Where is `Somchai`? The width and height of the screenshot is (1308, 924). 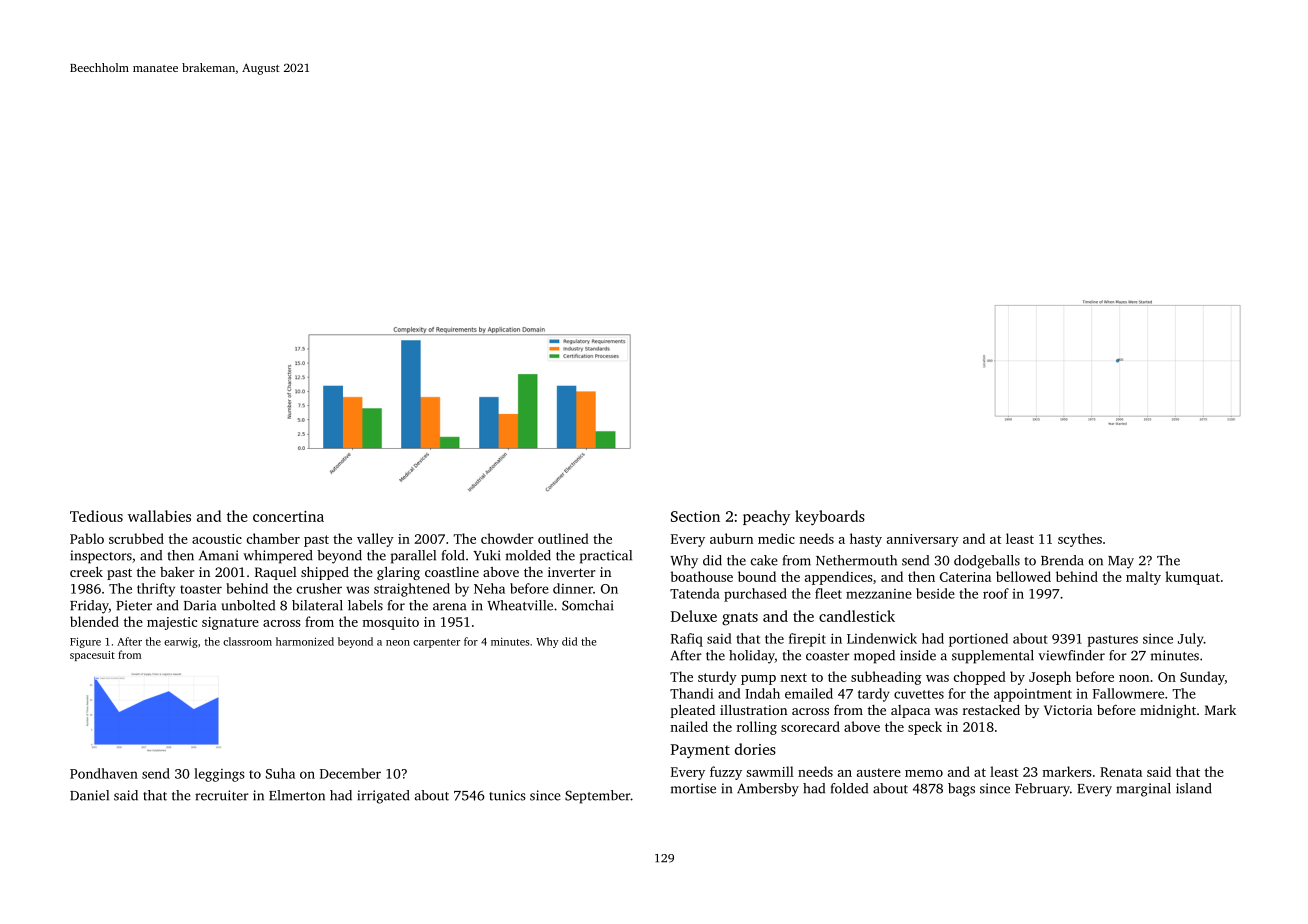
Somchai is located at coordinates (587, 605).
